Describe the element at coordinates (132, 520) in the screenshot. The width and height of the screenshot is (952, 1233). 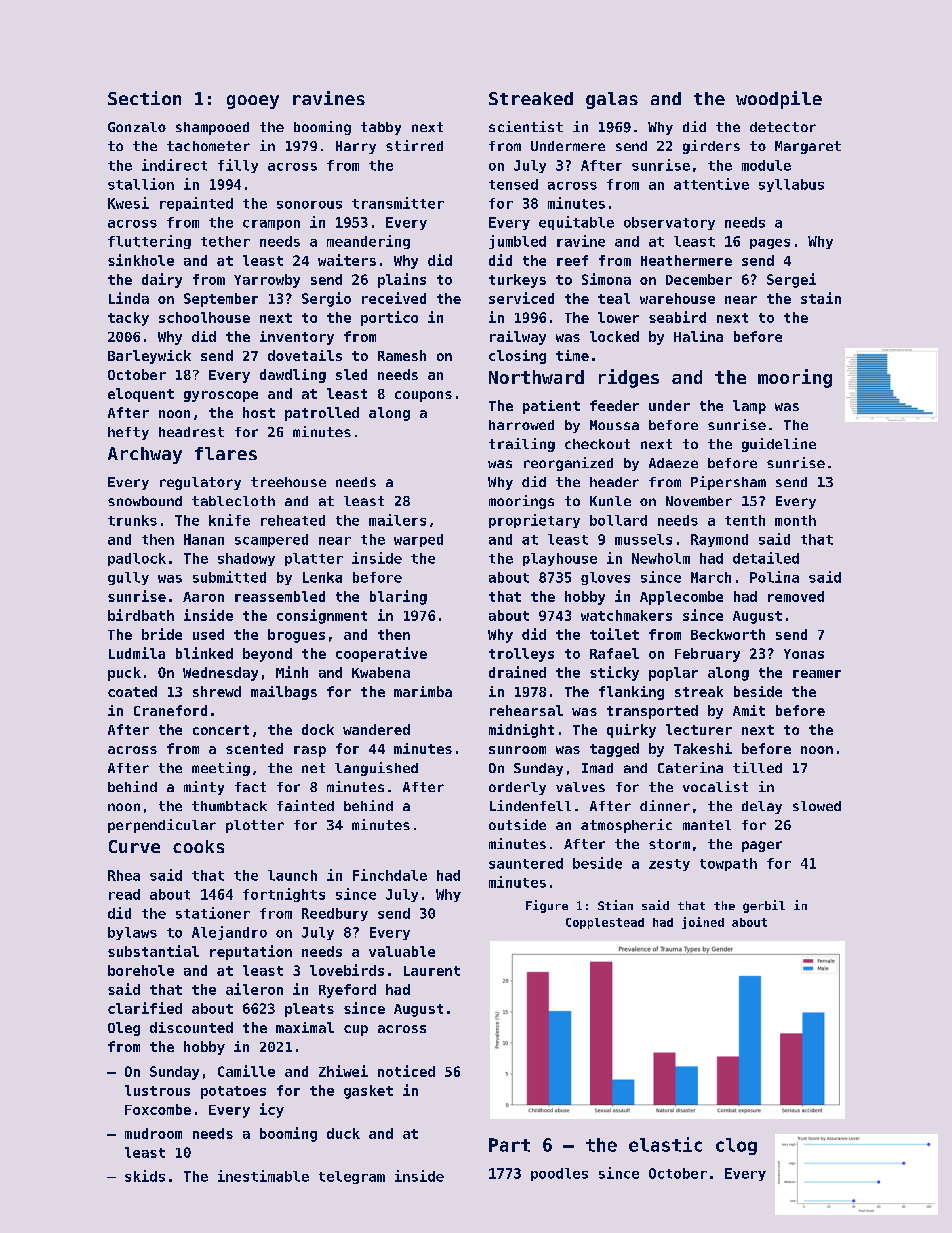
I see `trunks` at that location.
